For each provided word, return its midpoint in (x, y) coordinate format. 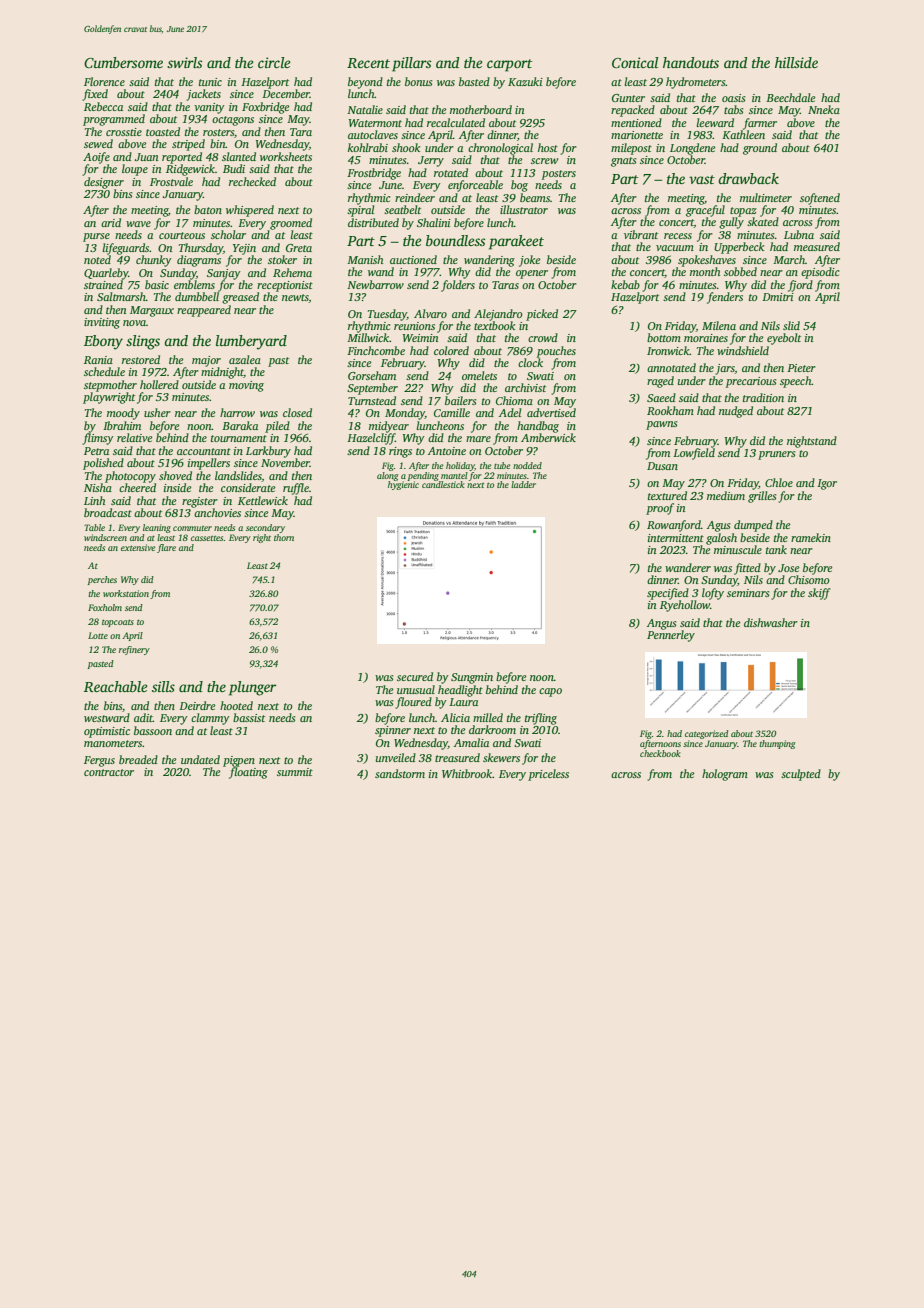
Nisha (98, 487)
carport (509, 65)
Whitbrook (467, 773)
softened (820, 199)
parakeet (516, 242)
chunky (154, 261)
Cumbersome (123, 62)
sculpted (801, 775)
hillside (796, 62)
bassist (249, 717)
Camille (452, 412)
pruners (776, 455)
